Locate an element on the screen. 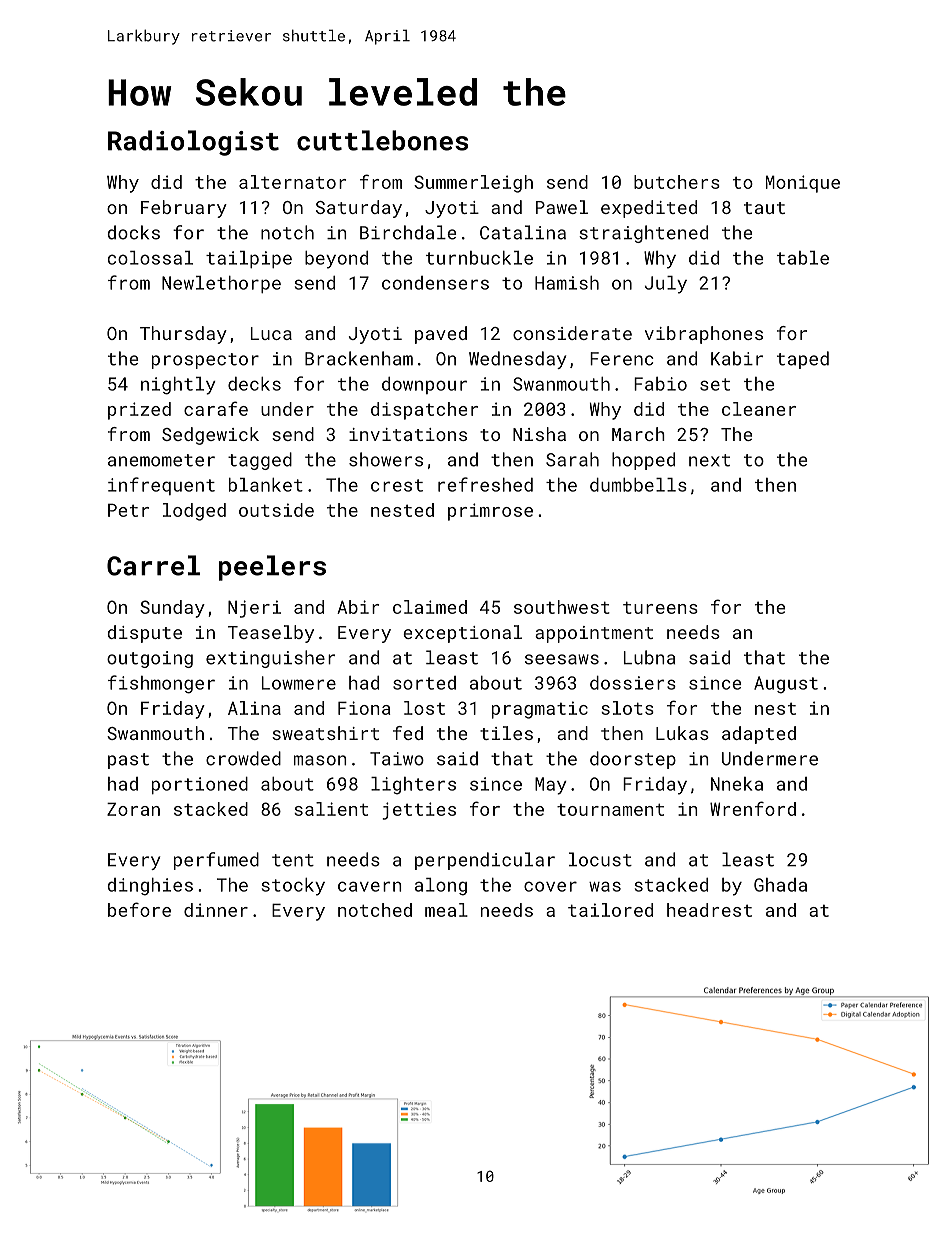 The width and height of the screenshot is (952, 1233). next is located at coordinates (709, 460).
